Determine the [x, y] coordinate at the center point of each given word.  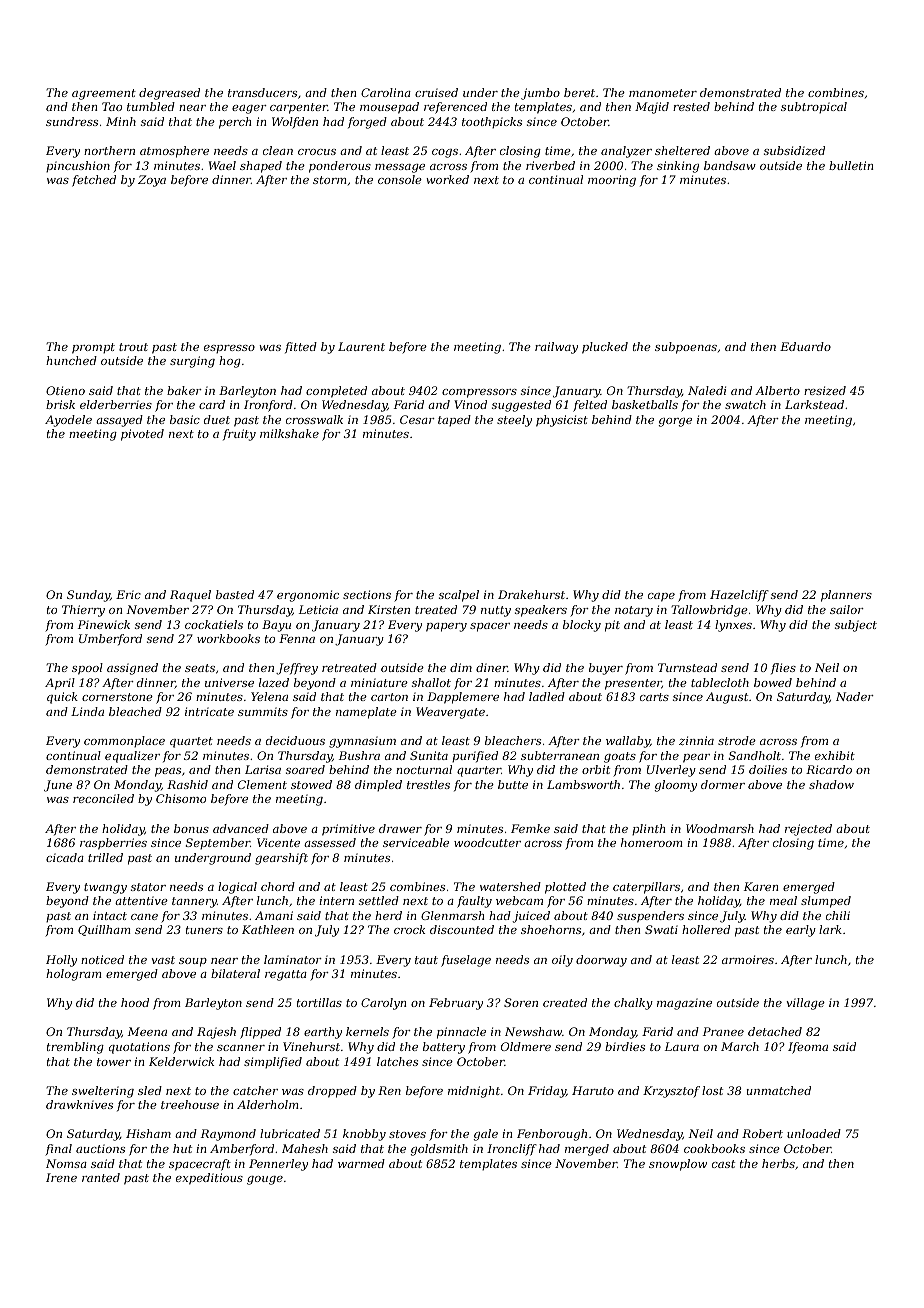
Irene [61, 1177]
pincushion [78, 166]
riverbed [550, 165]
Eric [128, 594]
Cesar [417, 419]
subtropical [814, 107]
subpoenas [686, 348]
